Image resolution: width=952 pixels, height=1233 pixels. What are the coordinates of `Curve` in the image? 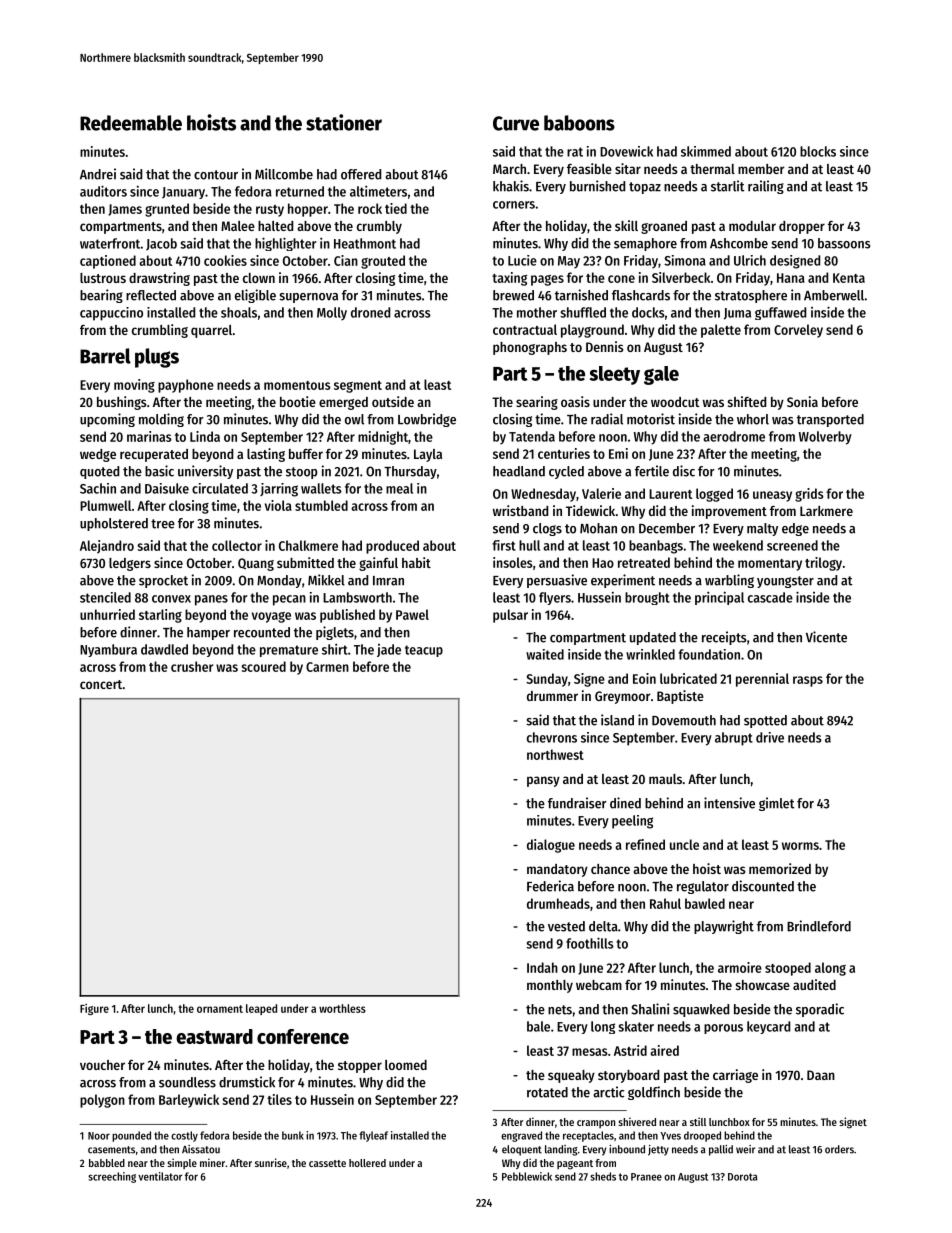 It's located at (516, 123).
